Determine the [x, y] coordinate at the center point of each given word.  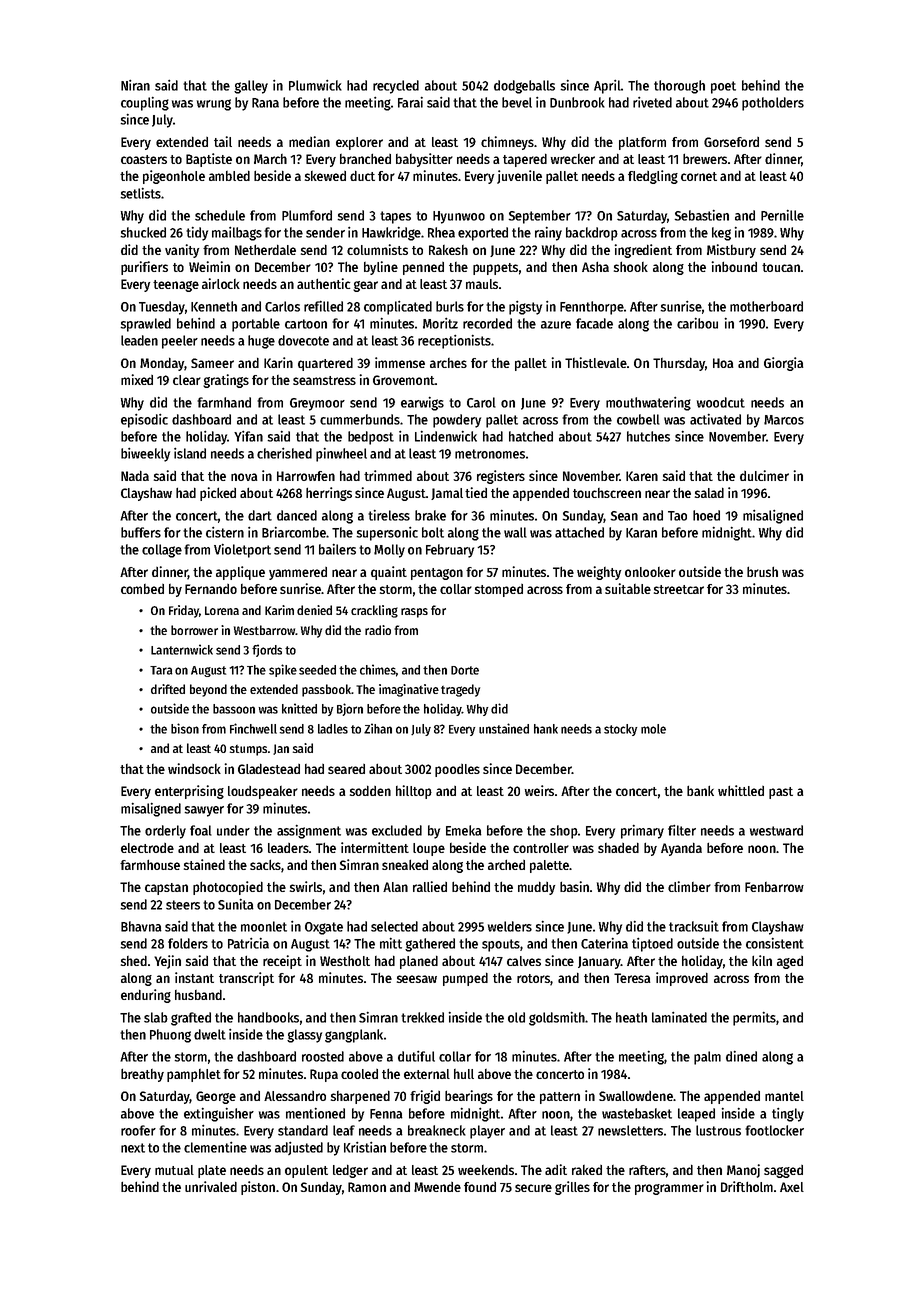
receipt [282, 962]
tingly [788, 1115]
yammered [298, 573]
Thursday [679, 364]
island [190, 453]
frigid [425, 1097]
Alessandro [295, 1096]
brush [762, 571]
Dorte [465, 670]
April [607, 87]
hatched [531, 436]
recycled [396, 87]
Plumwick [315, 85]
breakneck [437, 1130]
